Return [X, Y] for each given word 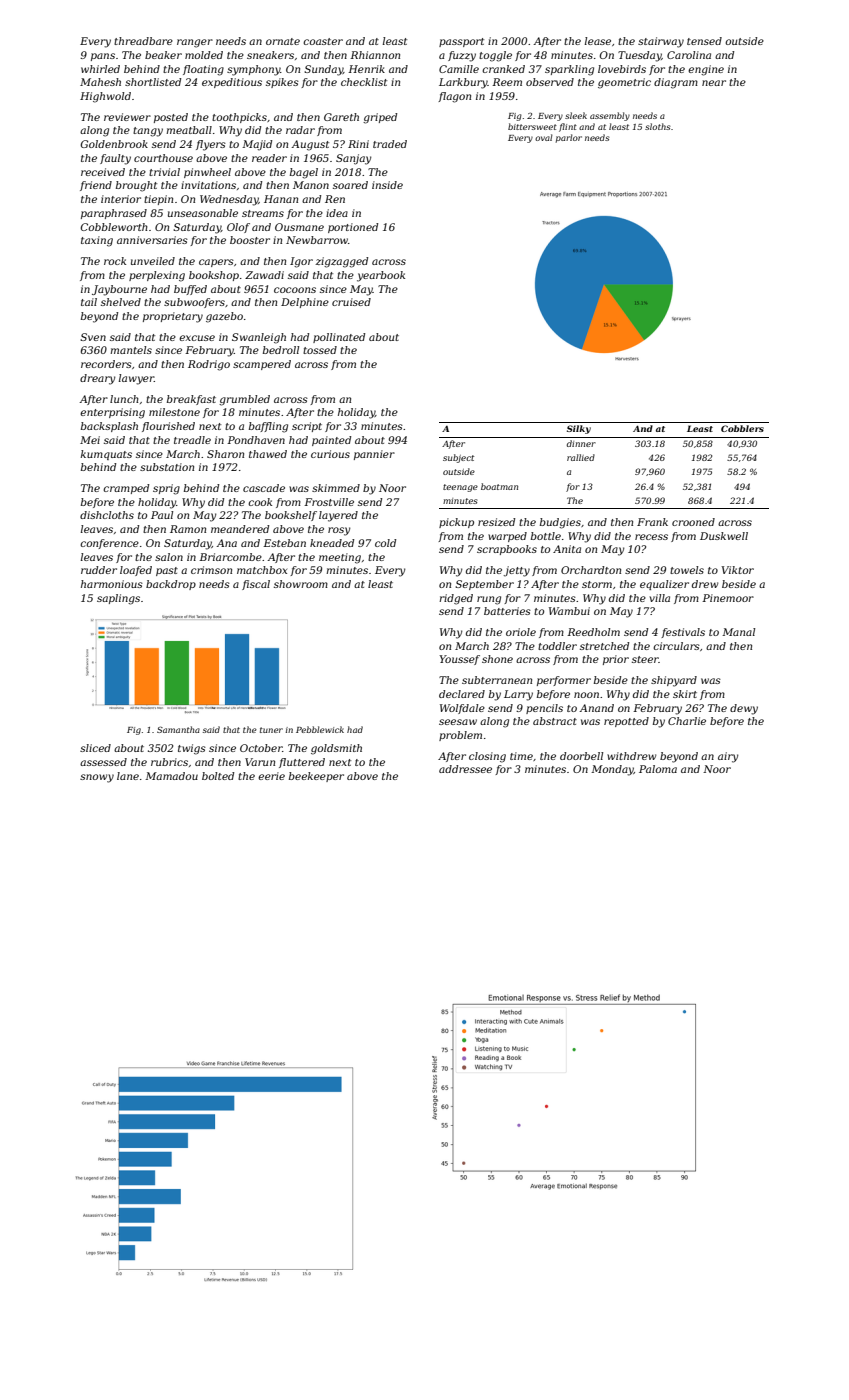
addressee [465, 769]
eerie [271, 776]
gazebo [224, 317]
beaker [163, 55]
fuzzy [462, 56]
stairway [661, 42]
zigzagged [341, 262]
